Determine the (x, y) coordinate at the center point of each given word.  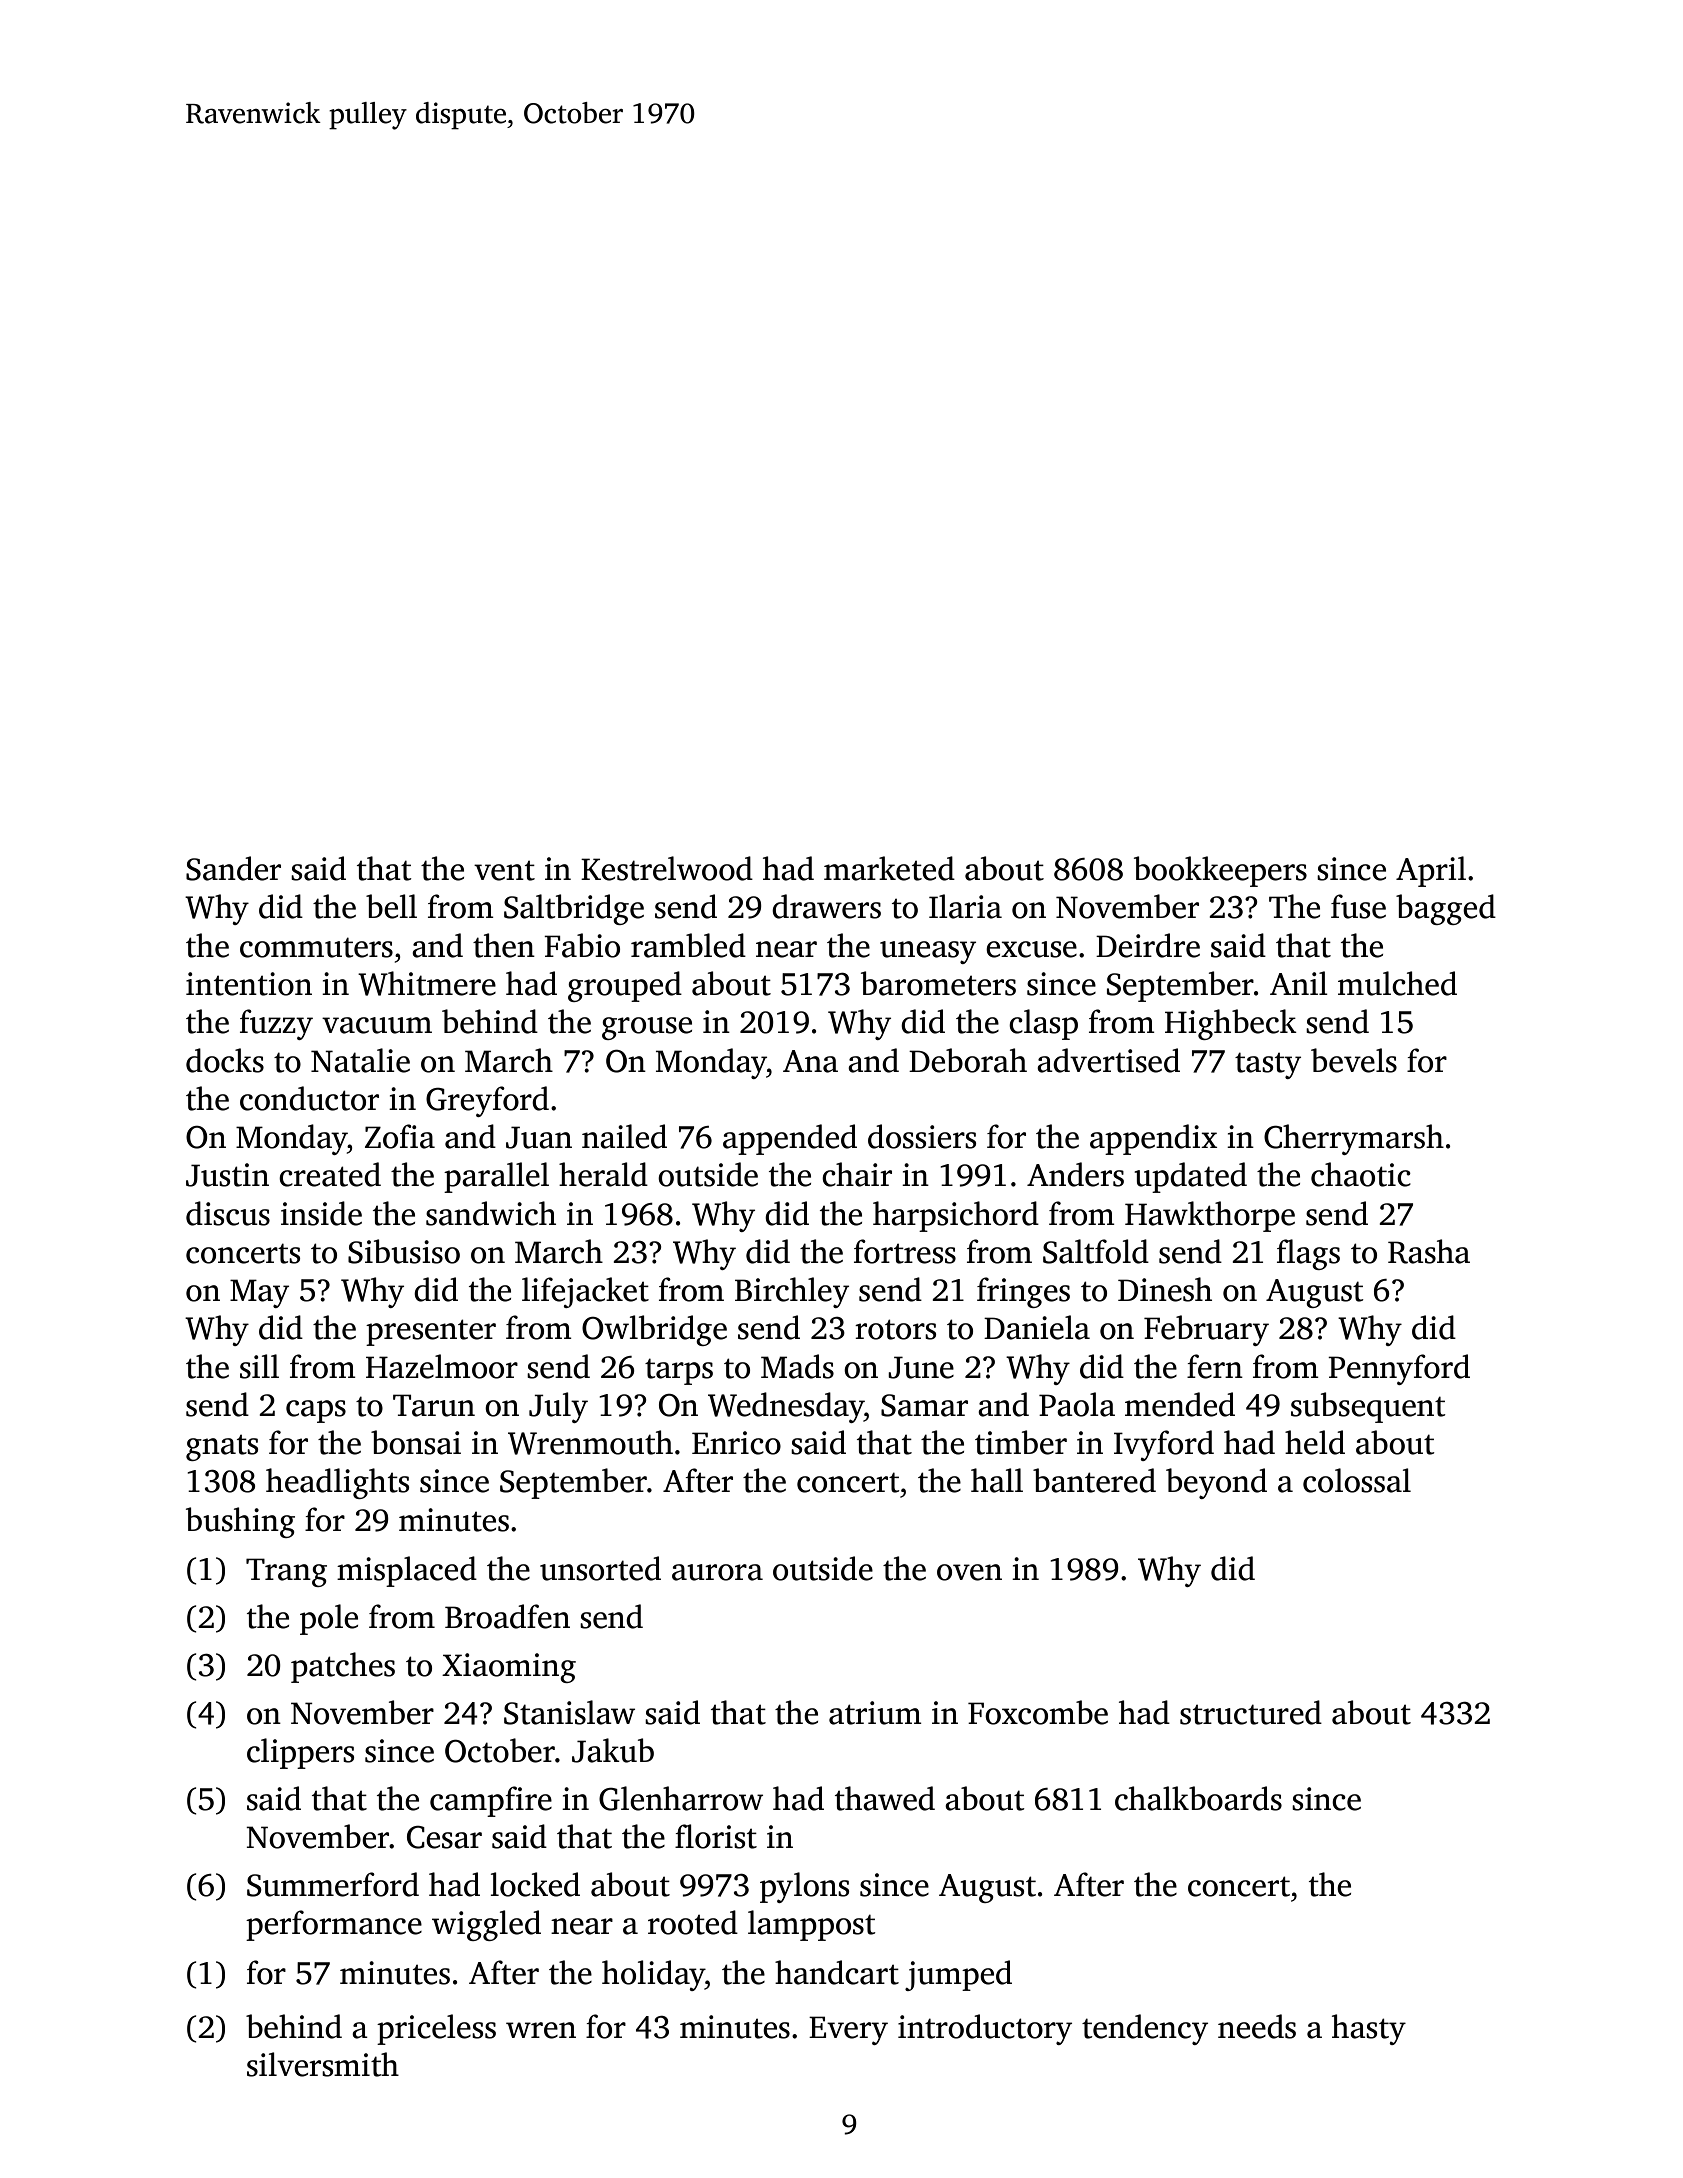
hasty (1369, 2029)
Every (848, 2030)
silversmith (323, 2064)
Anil (1299, 983)
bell (391, 906)
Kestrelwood (667, 868)
